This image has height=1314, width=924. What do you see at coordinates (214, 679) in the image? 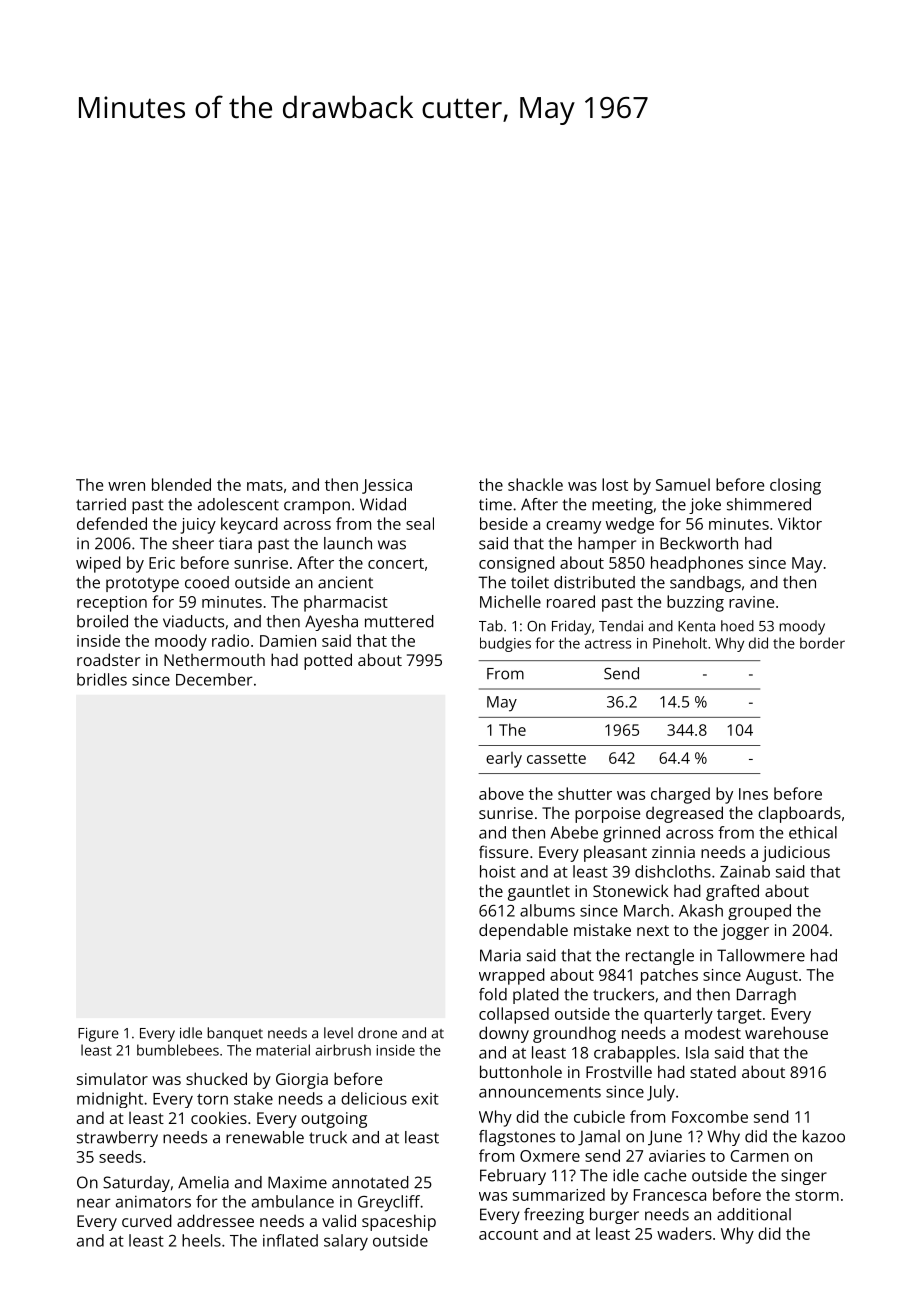
I see `December` at bounding box center [214, 679].
